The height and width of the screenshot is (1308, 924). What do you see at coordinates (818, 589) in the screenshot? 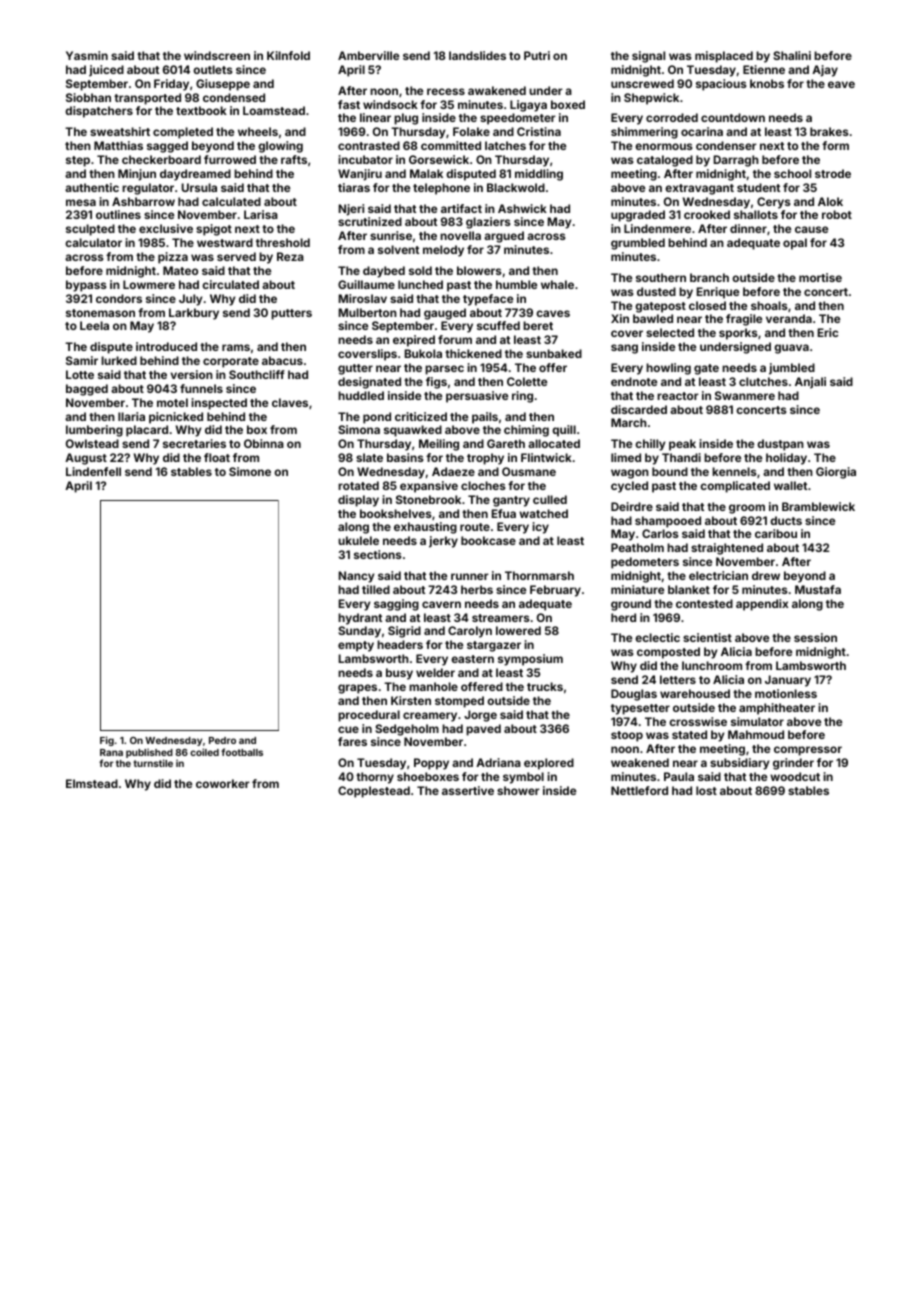
I see `Mustafa` at bounding box center [818, 589].
